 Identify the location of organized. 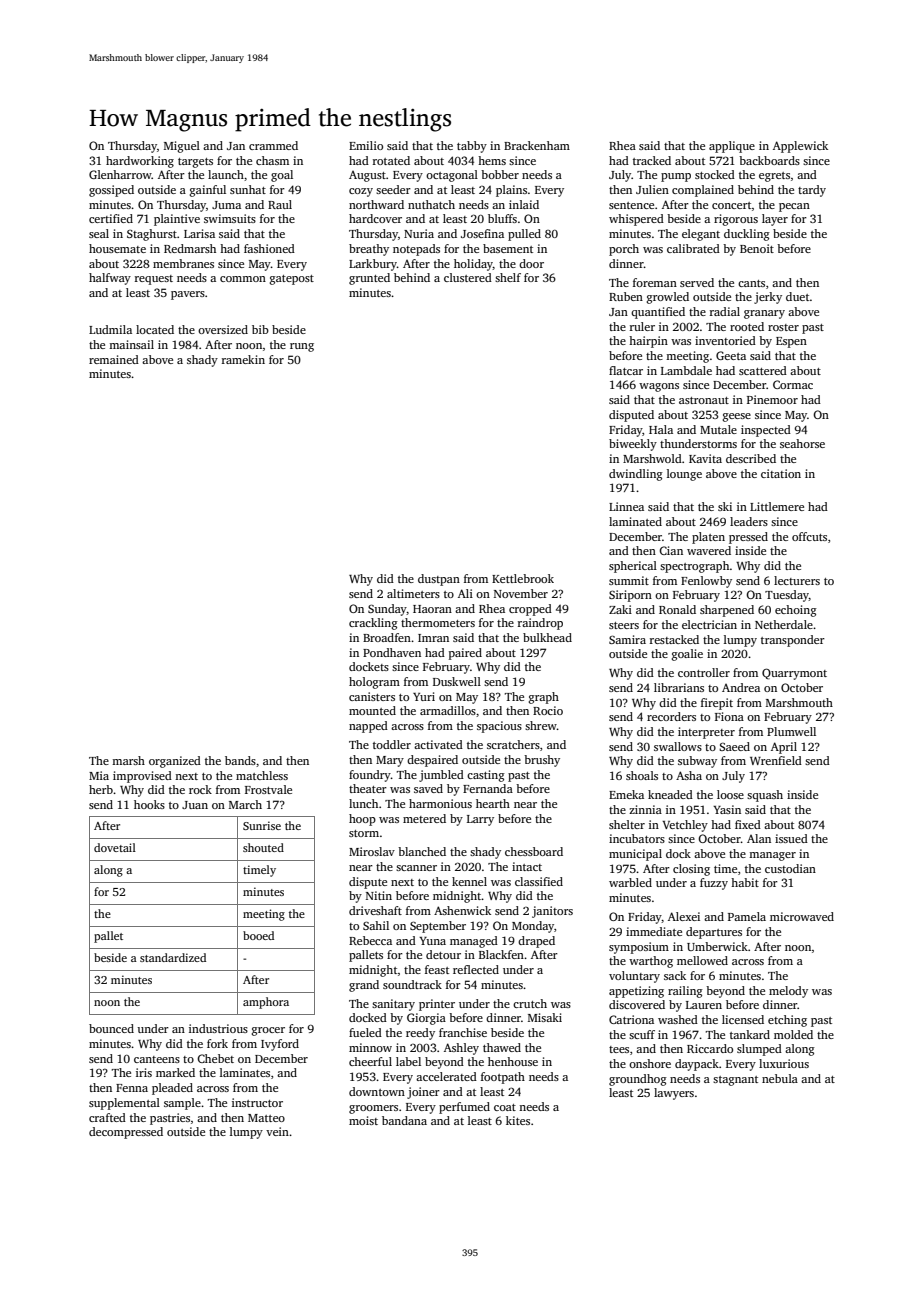
(175, 762).
